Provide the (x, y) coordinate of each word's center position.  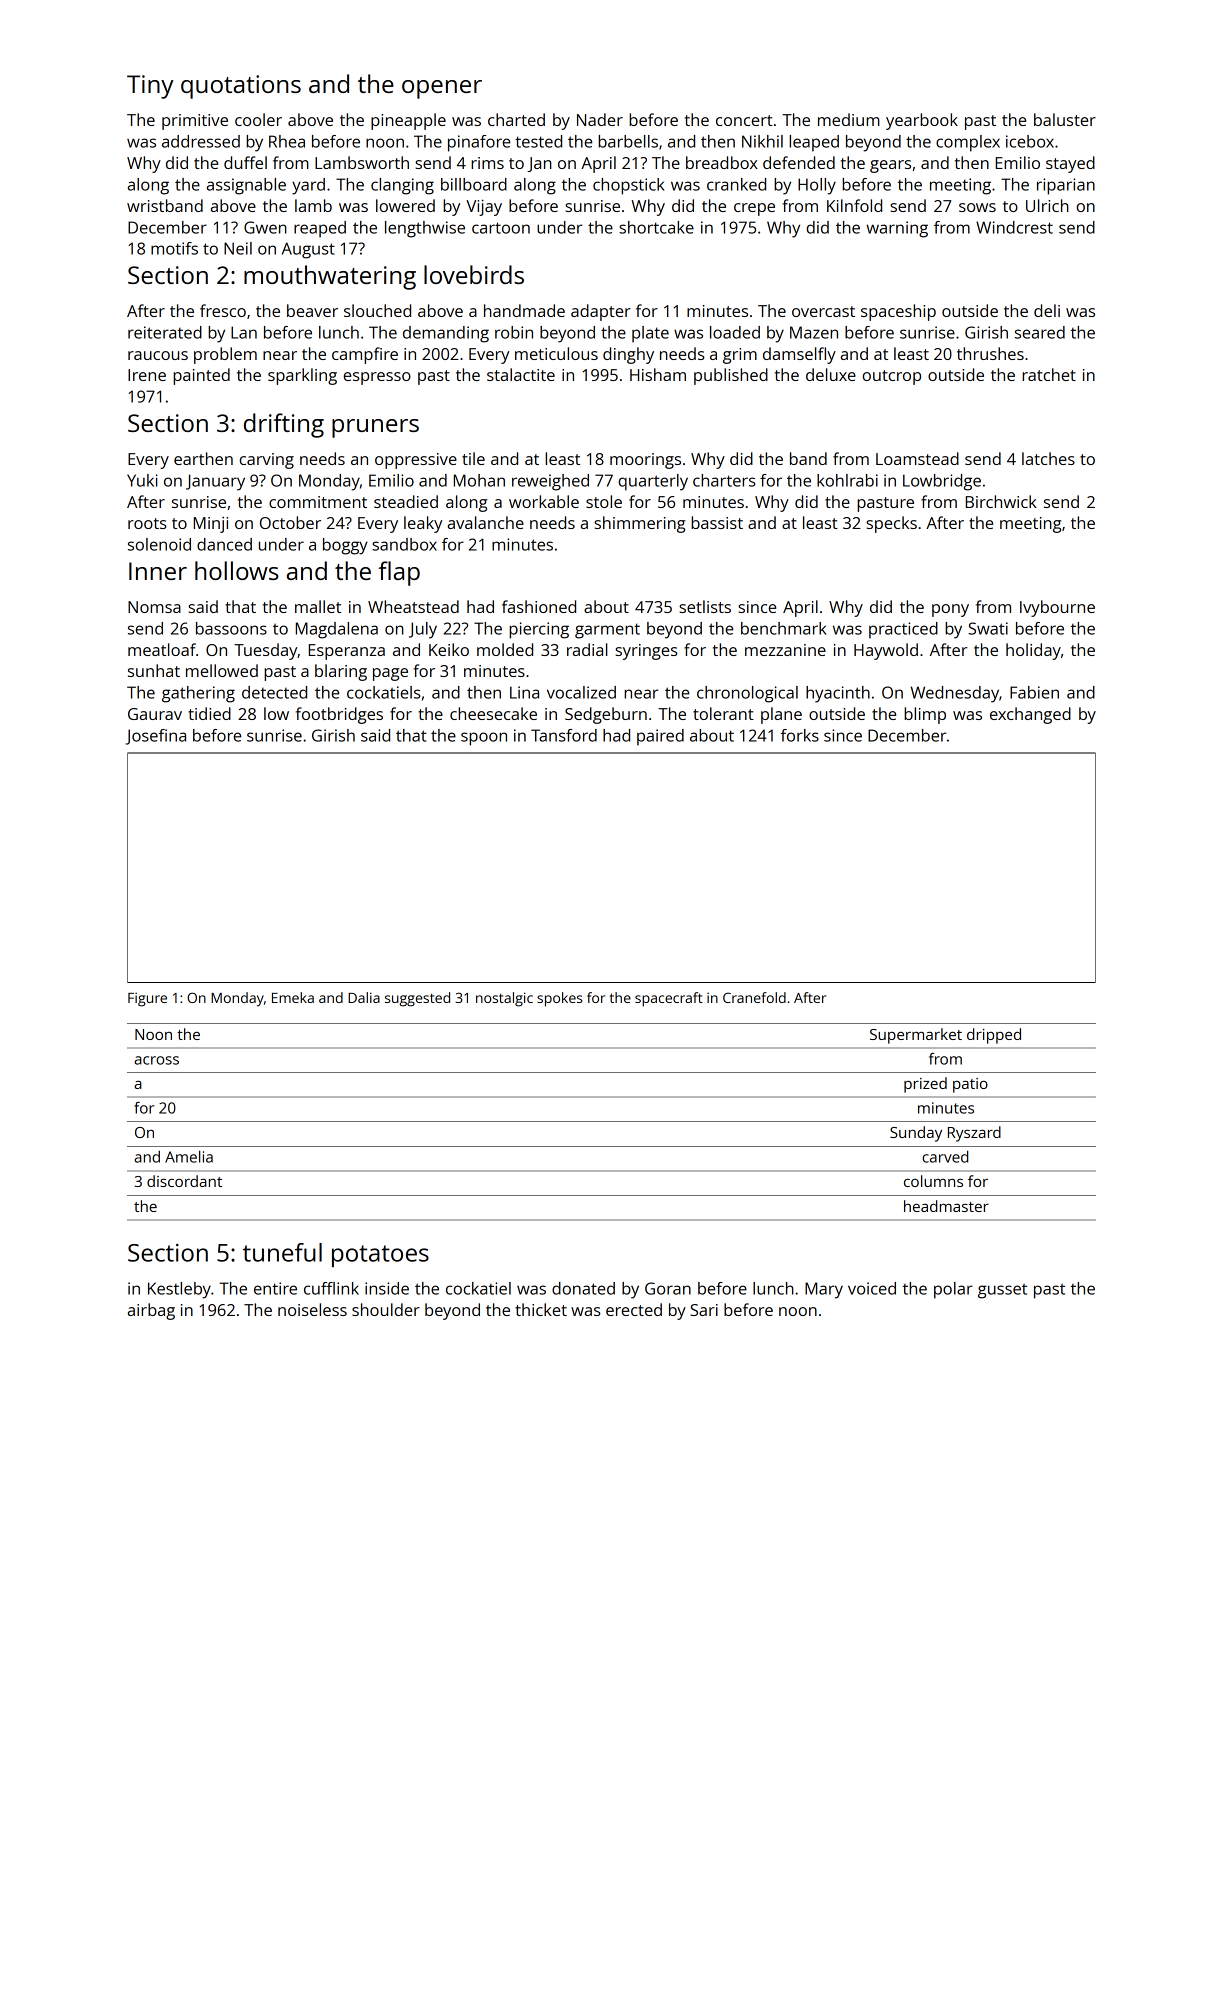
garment (607, 631)
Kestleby (179, 1290)
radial (587, 649)
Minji (211, 524)
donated (583, 1288)
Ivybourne (1057, 608)
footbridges (339, 715)
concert (744, 120)
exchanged (1030, 715)
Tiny (150, 87)
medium (849, 119)
